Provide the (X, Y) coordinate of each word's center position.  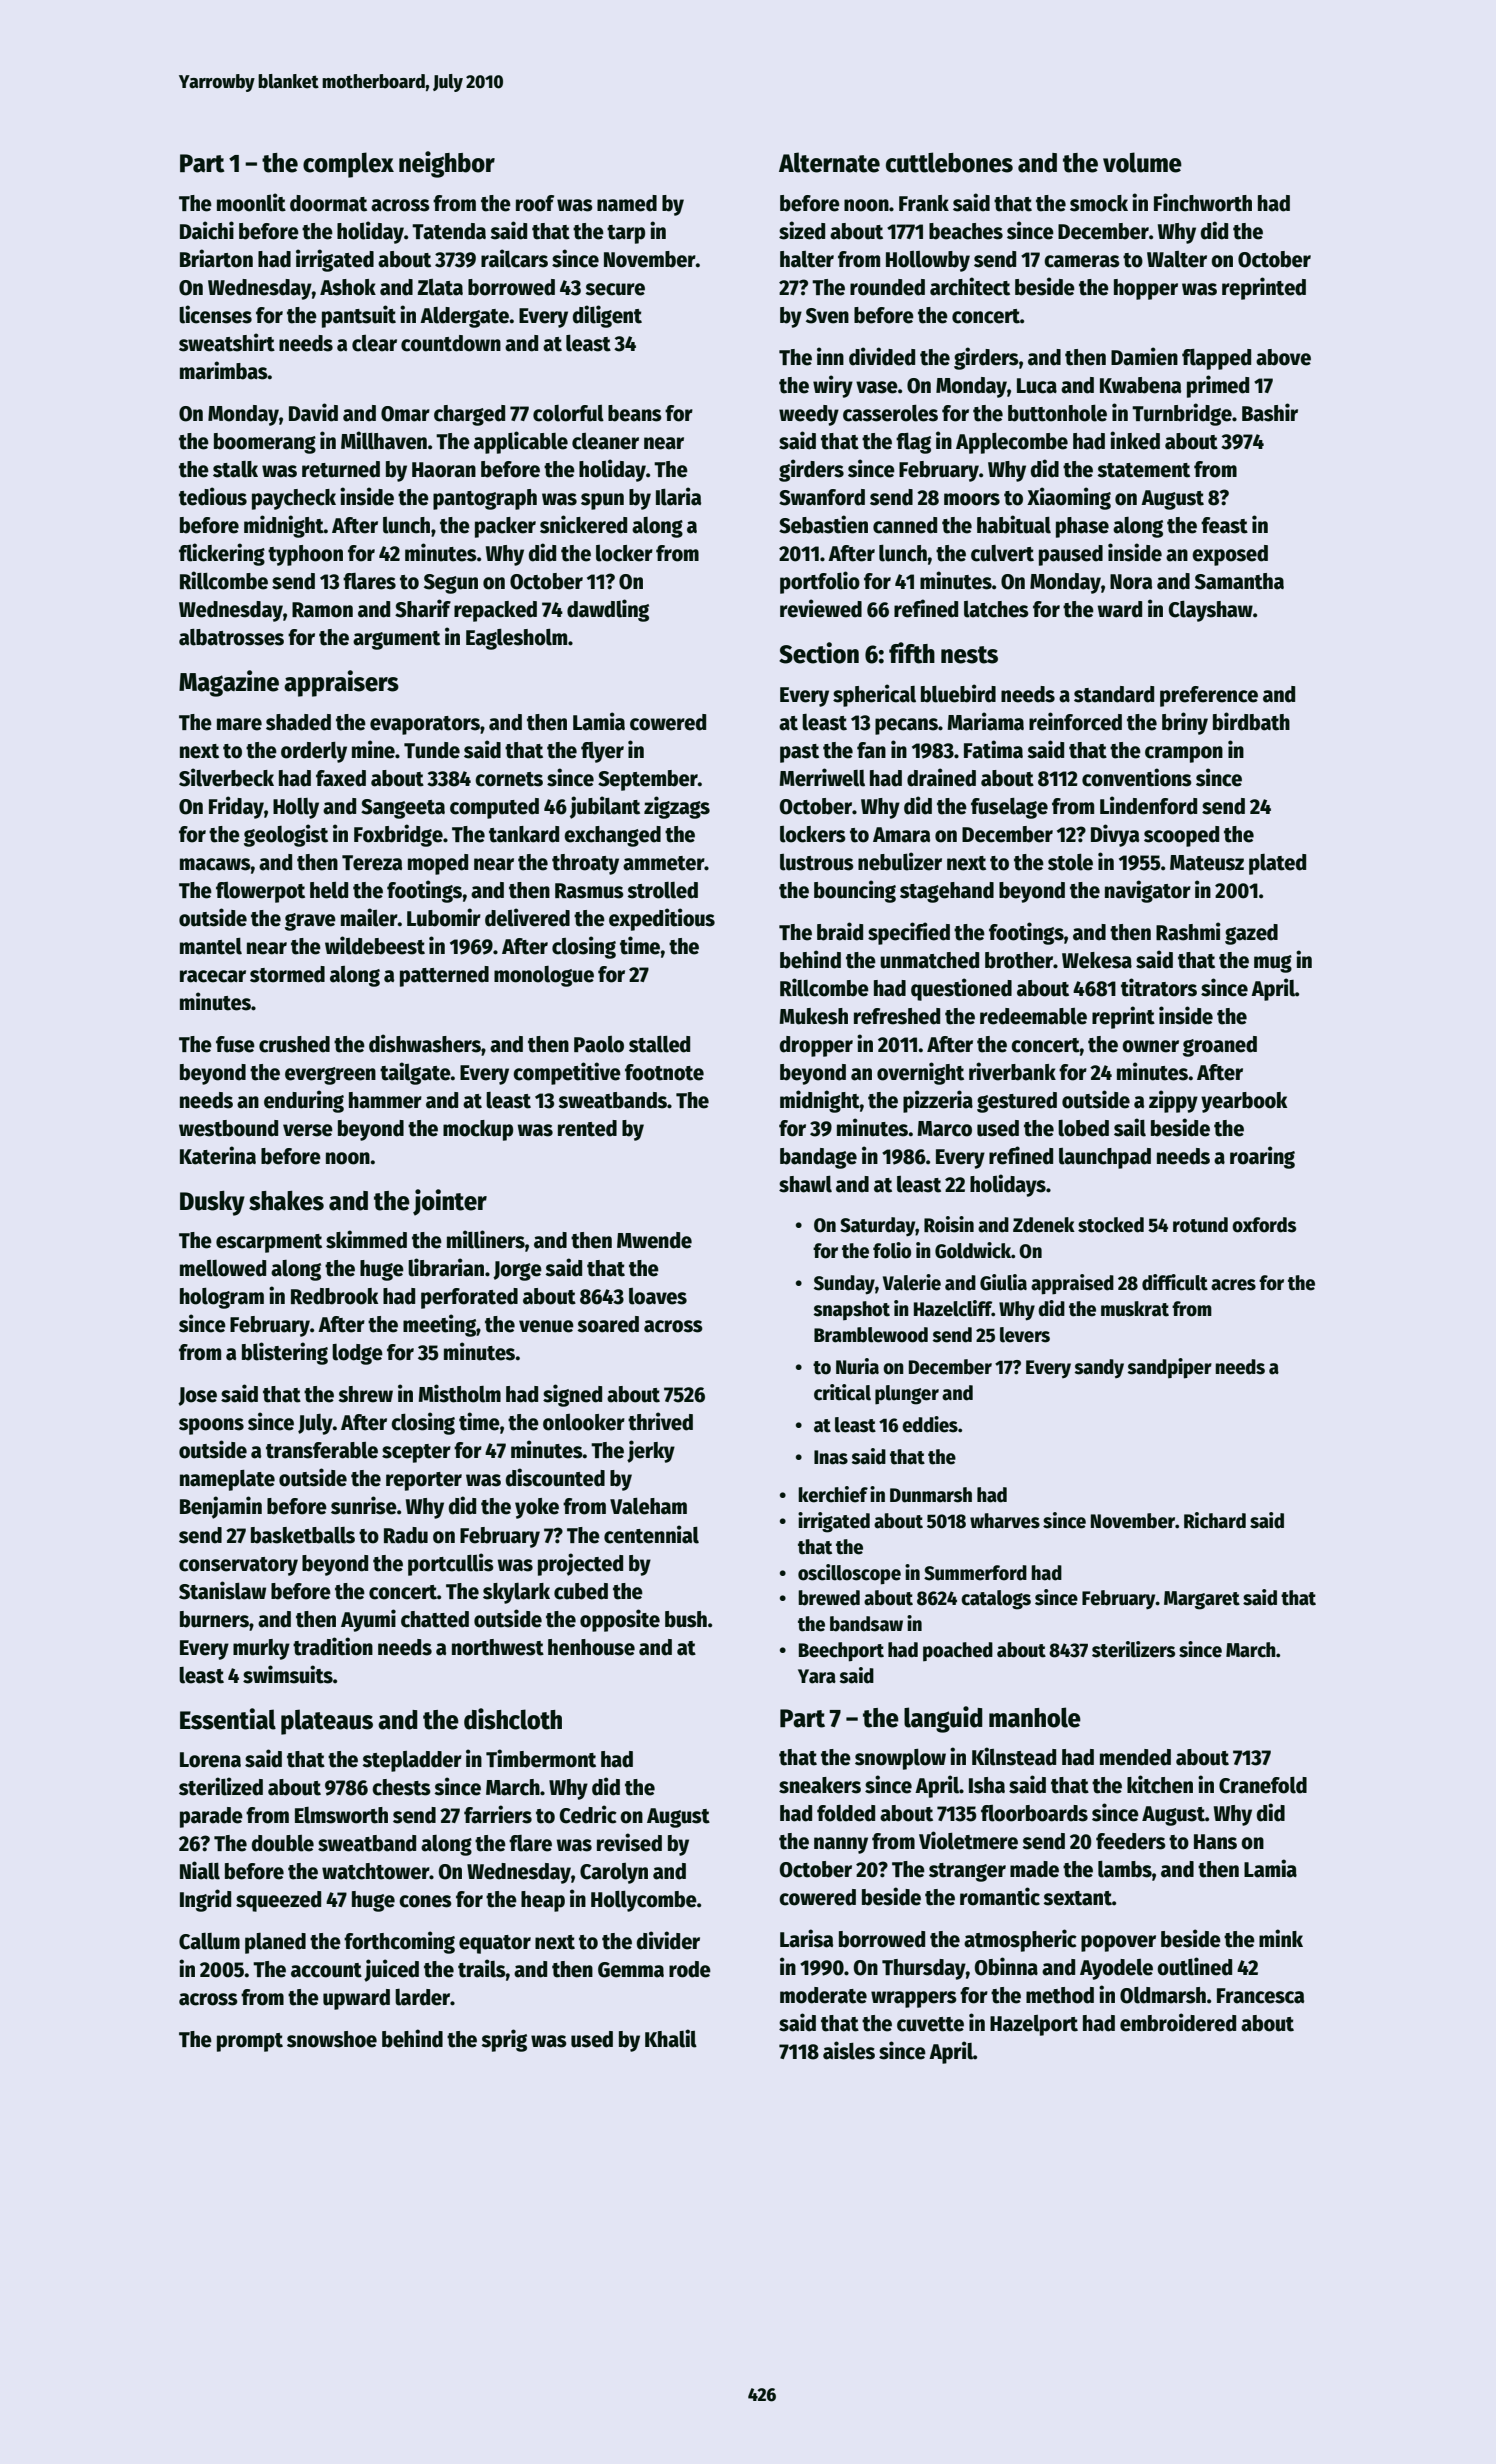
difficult (1175, 1282)
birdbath (1251, 721)
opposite (620, 1620)
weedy (809, 415)
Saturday (878, 1227)
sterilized (221, 1786)
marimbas (224, 370)
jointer (450, 1202)
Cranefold (1263, 1785)
